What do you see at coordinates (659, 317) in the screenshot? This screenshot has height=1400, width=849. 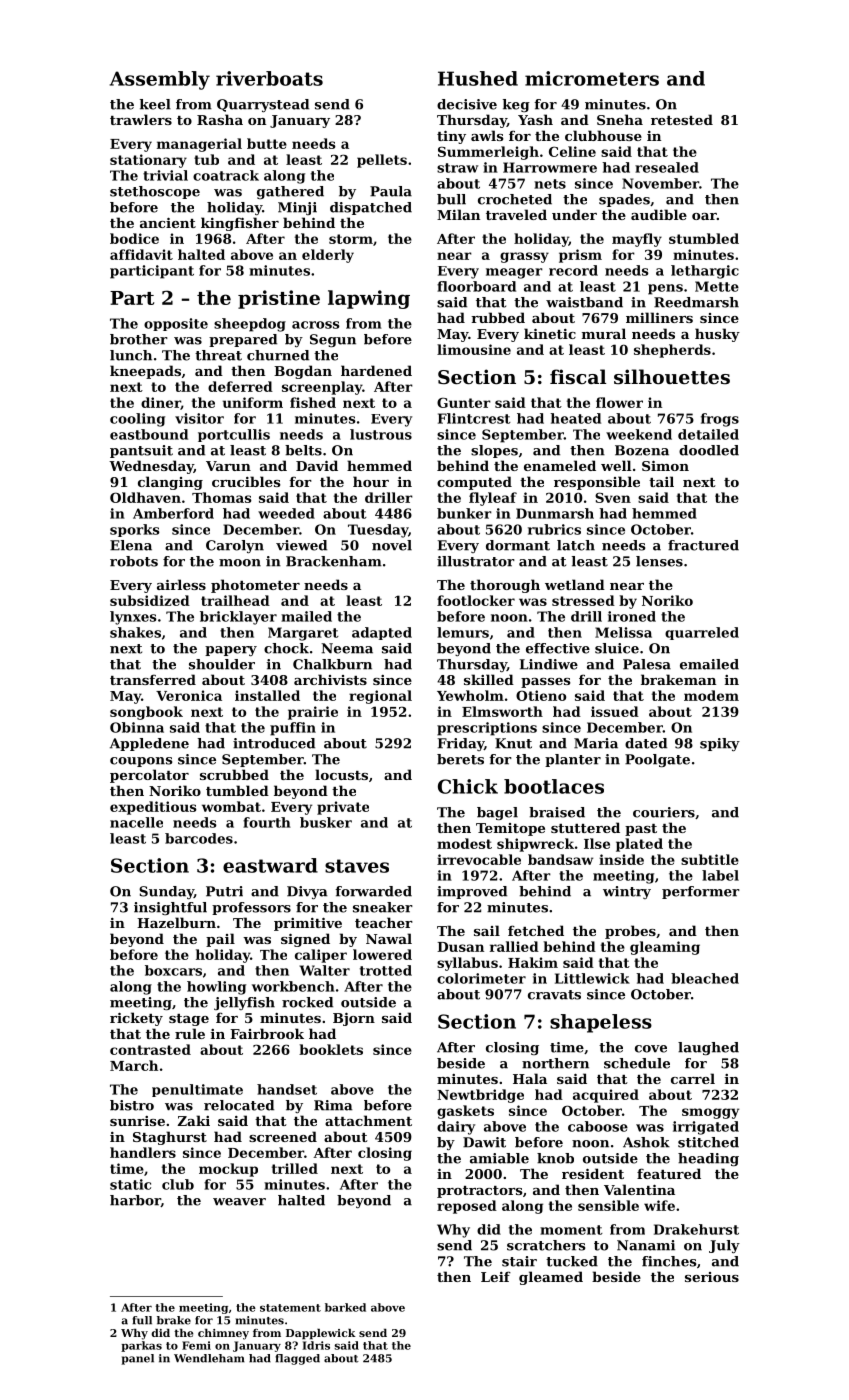 I see `milliners` at bounding box center [659, 317].
